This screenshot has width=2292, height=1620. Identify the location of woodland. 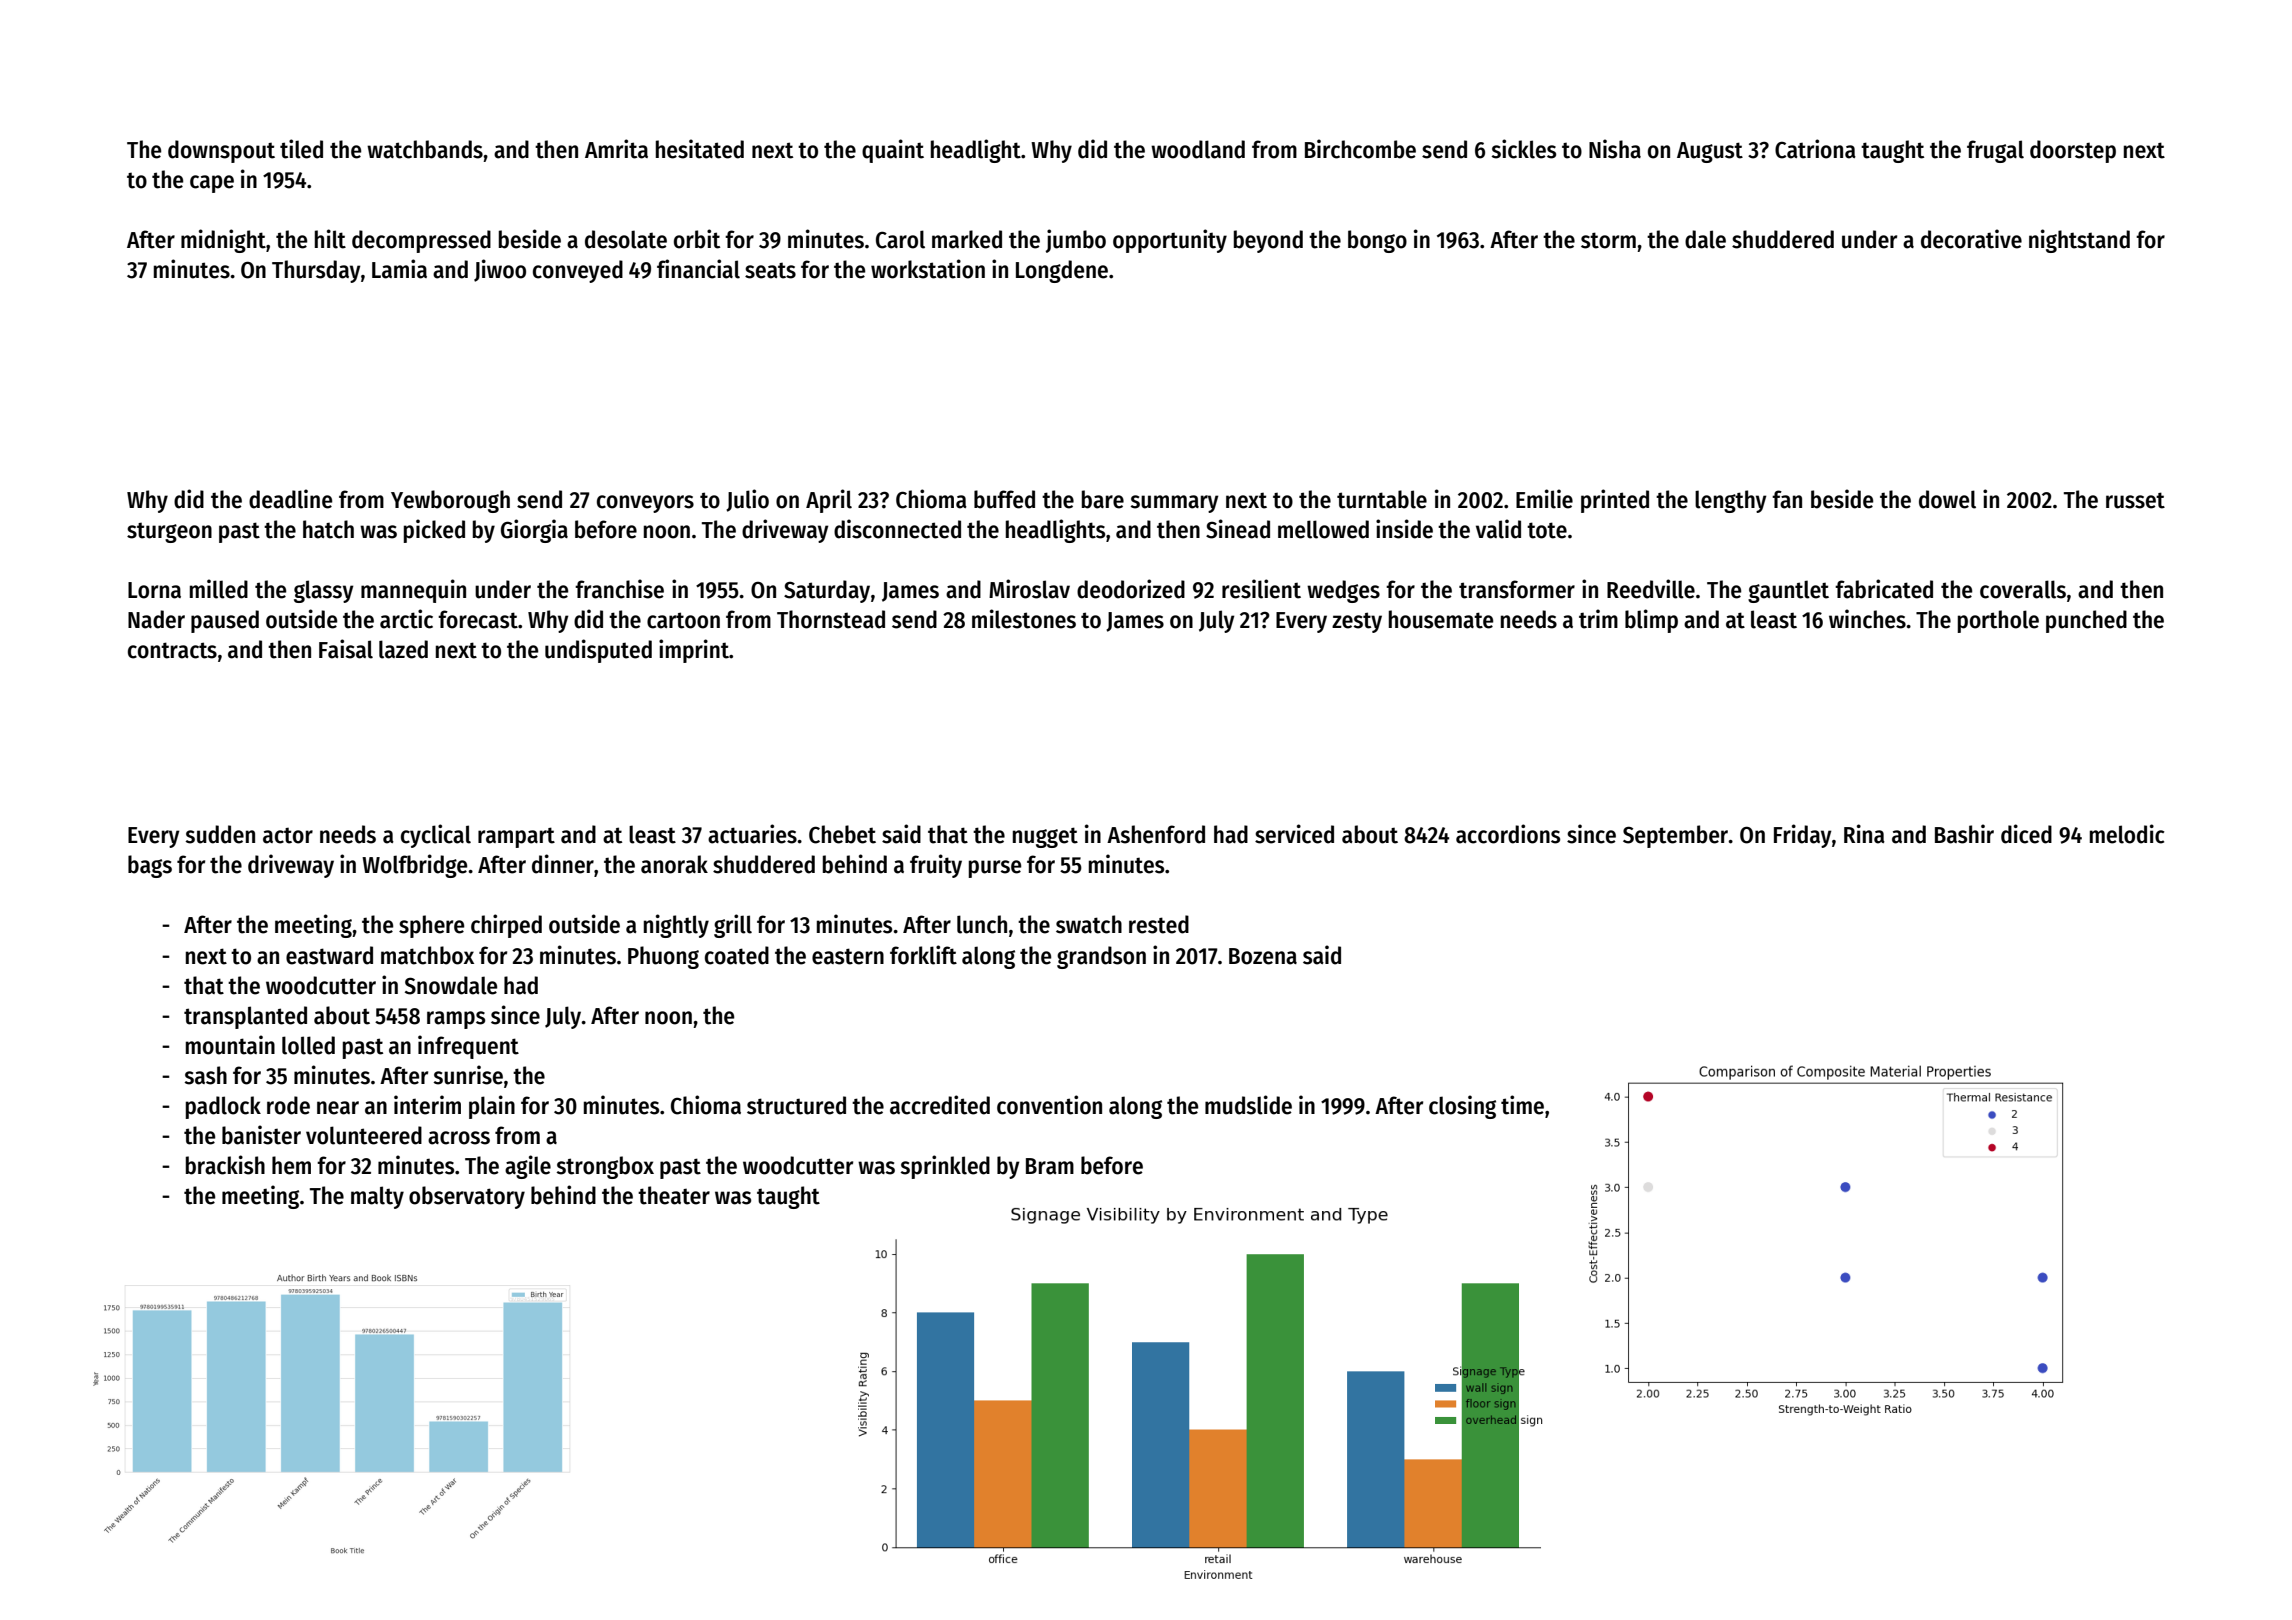
(1198, 149).
